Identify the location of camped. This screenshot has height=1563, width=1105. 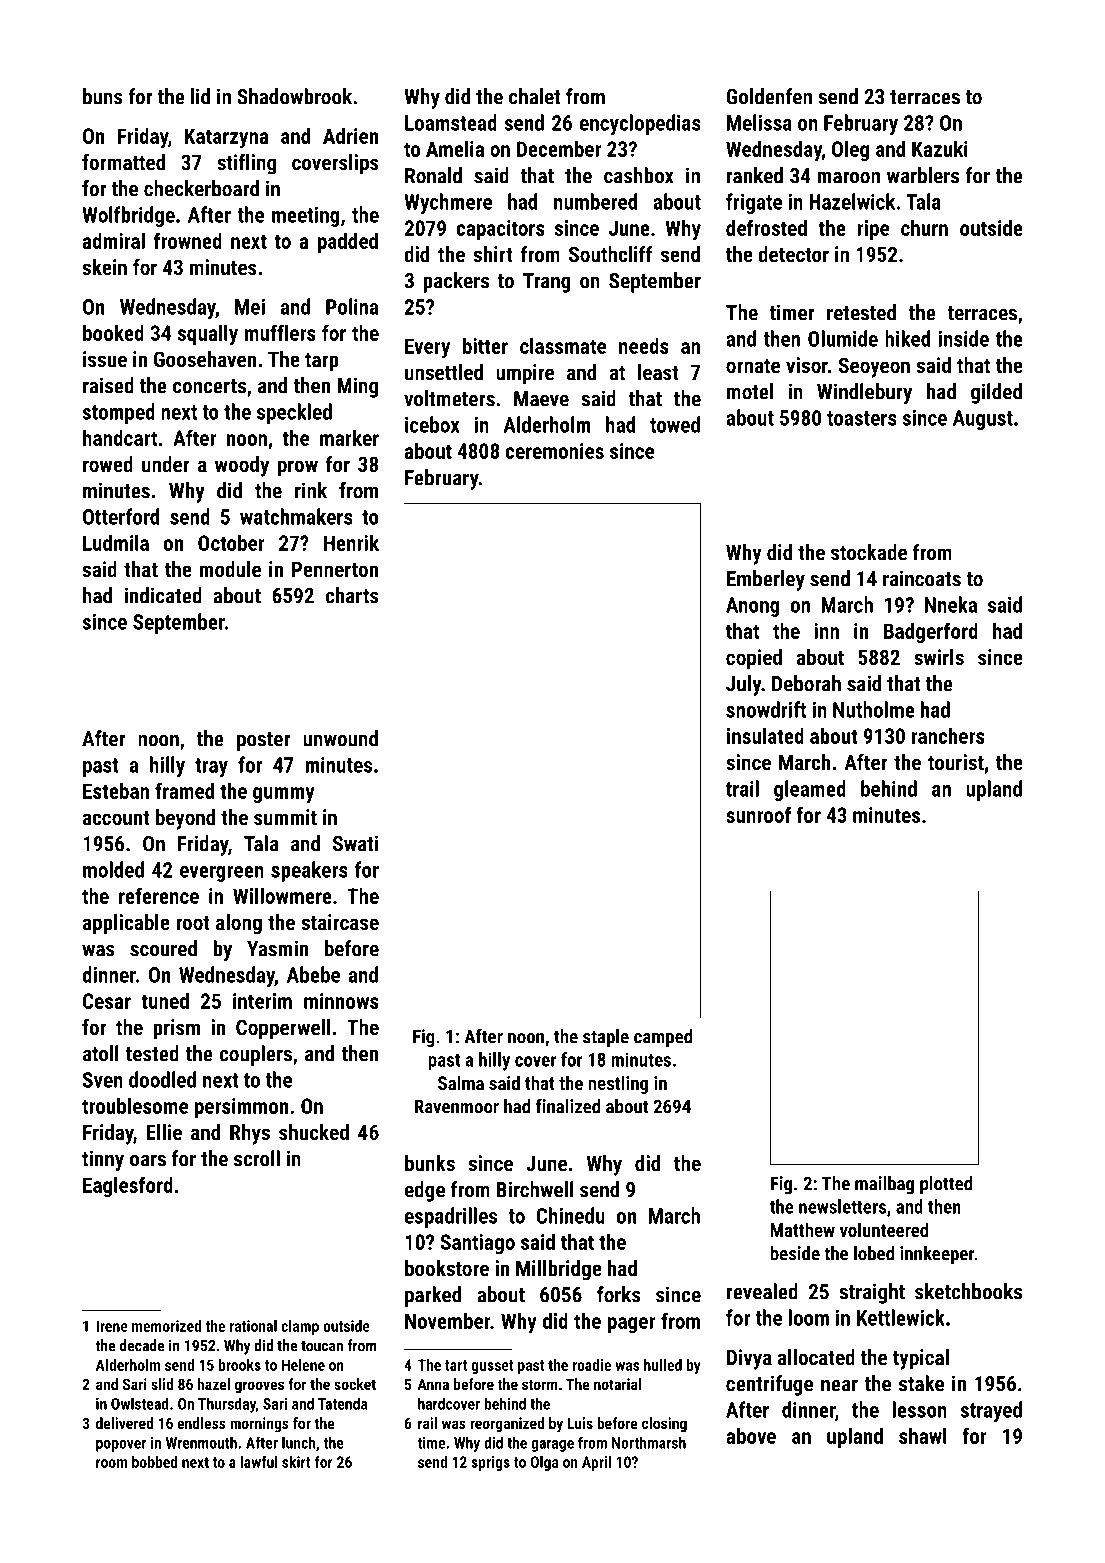
(663, 1038).
